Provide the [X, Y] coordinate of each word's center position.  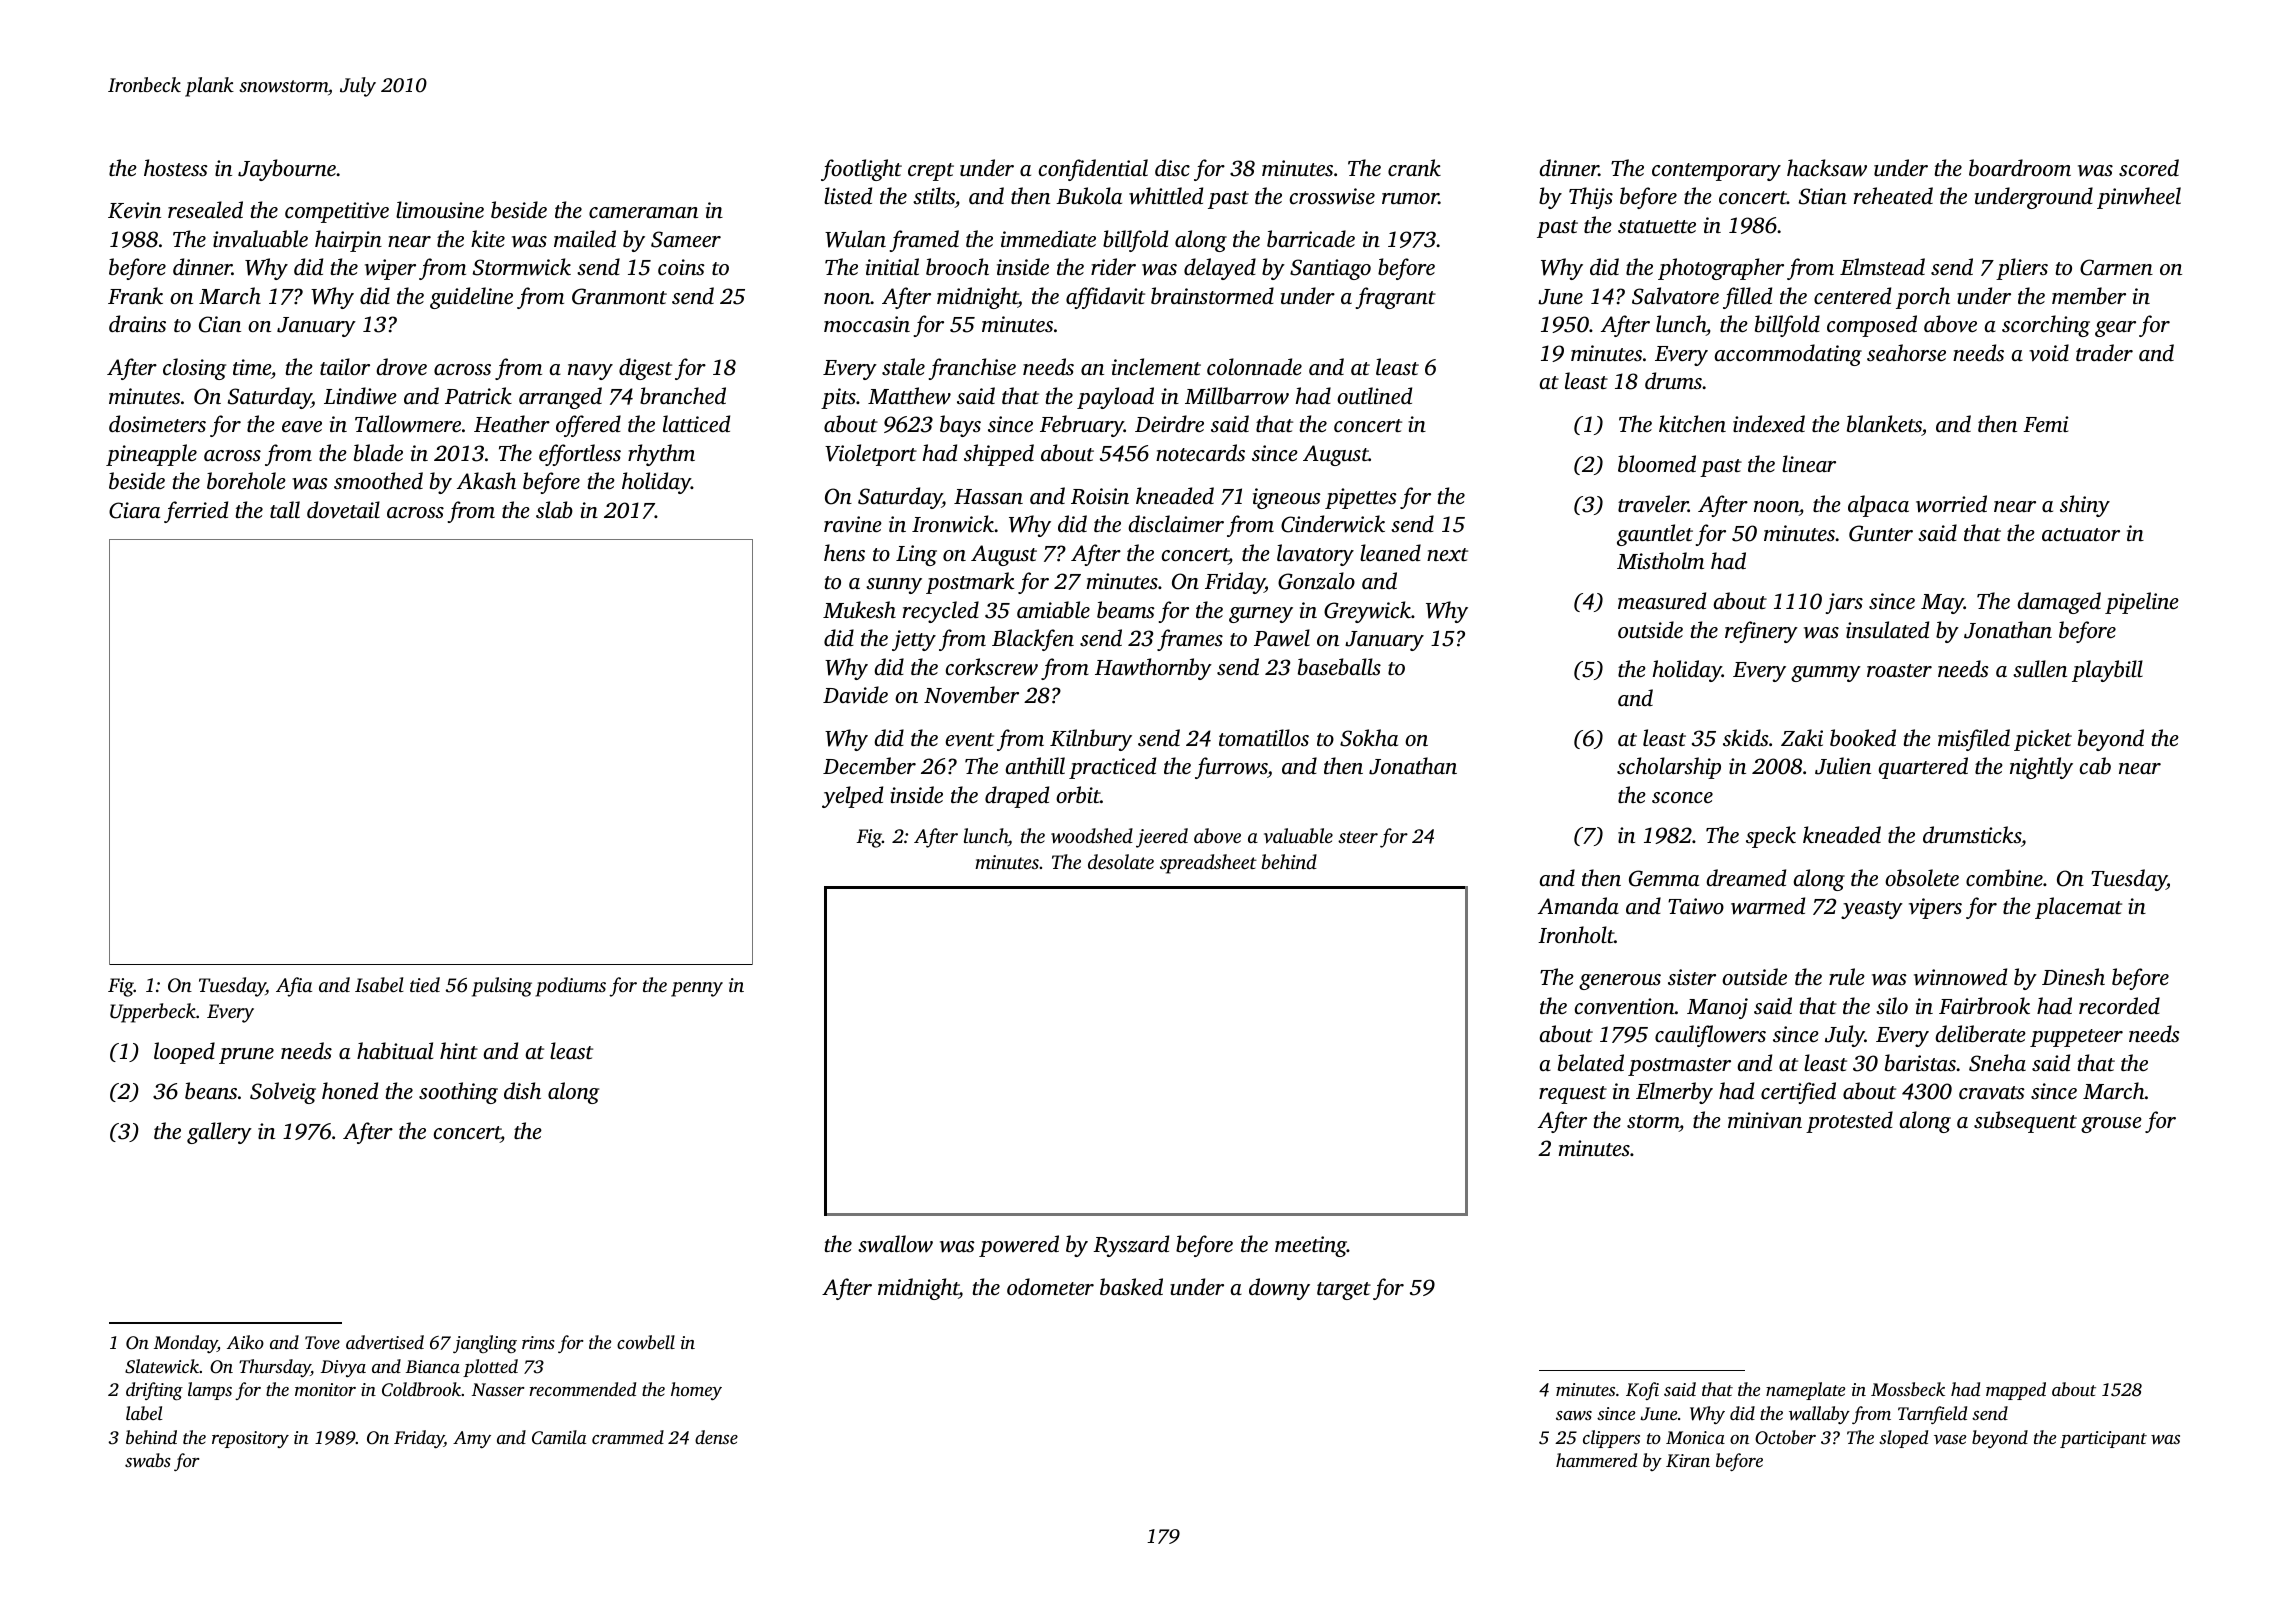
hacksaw [1827, 168]
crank [1414, 167]
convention [1625, 1006]
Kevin [134, 210]
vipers [1935, 908]
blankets [1884, 423]
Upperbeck [153, 1013]
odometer [1050, 1286]
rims [538, 1342]
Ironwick [953, 524]
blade [378, 452]
